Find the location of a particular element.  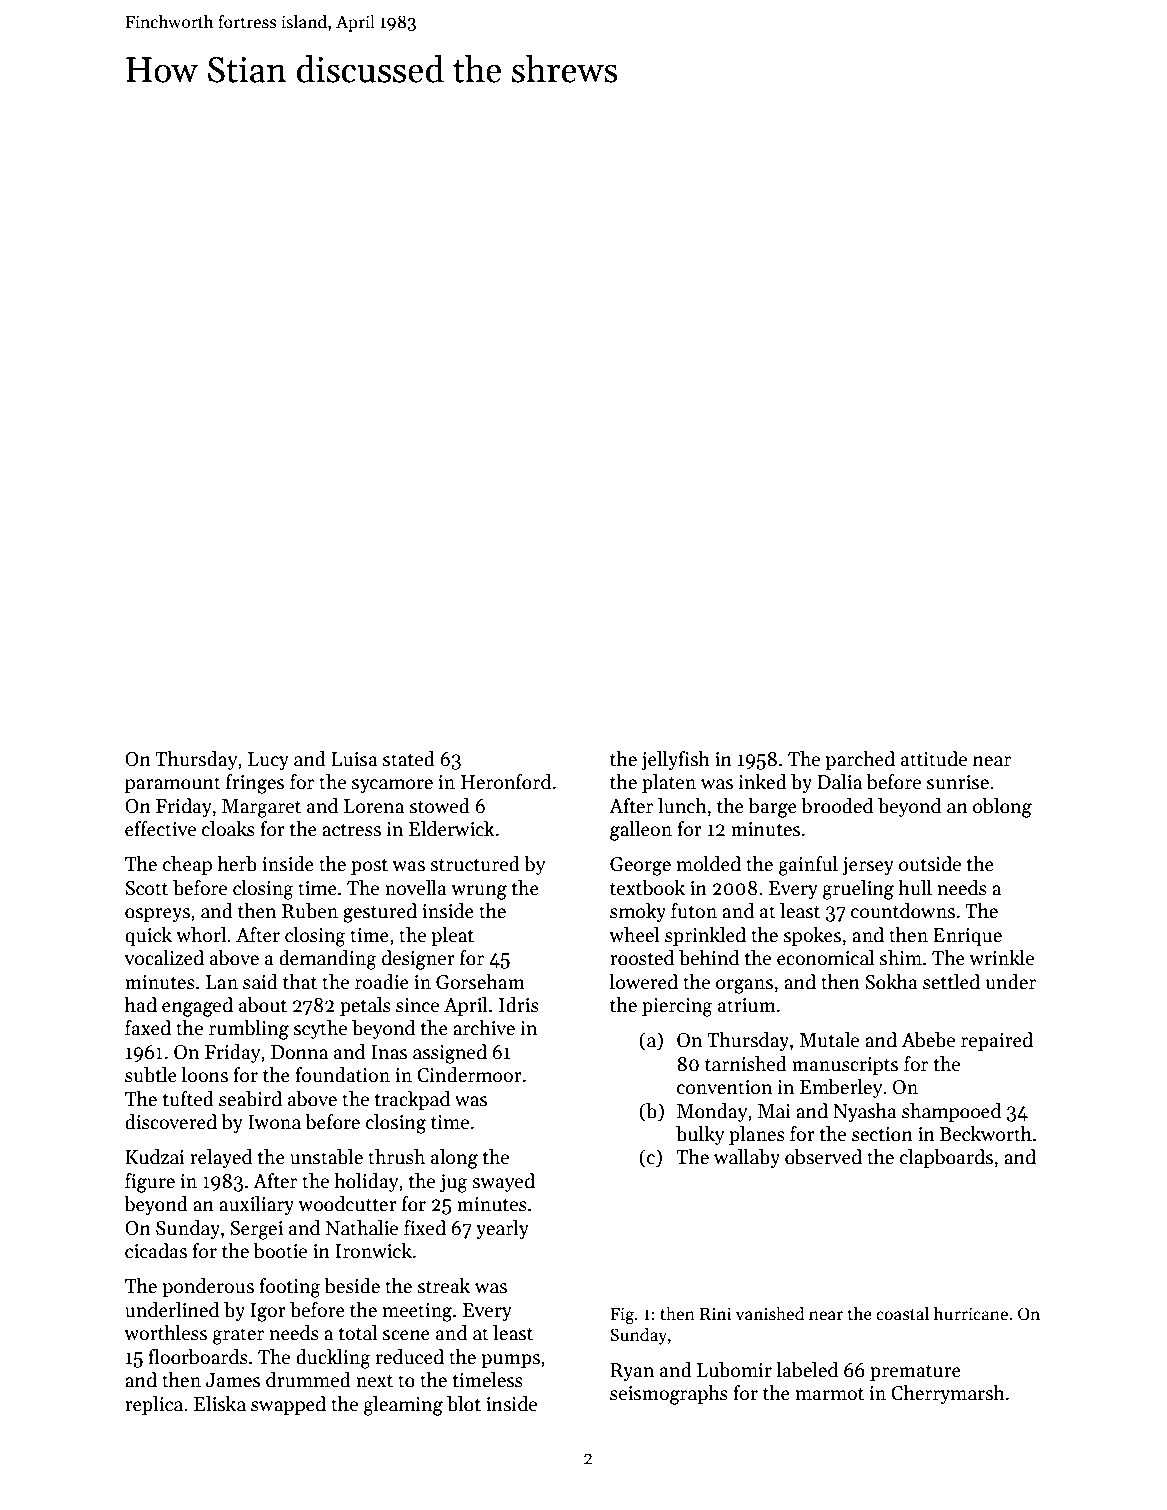

gestured is located at coordinates (380, 913).
